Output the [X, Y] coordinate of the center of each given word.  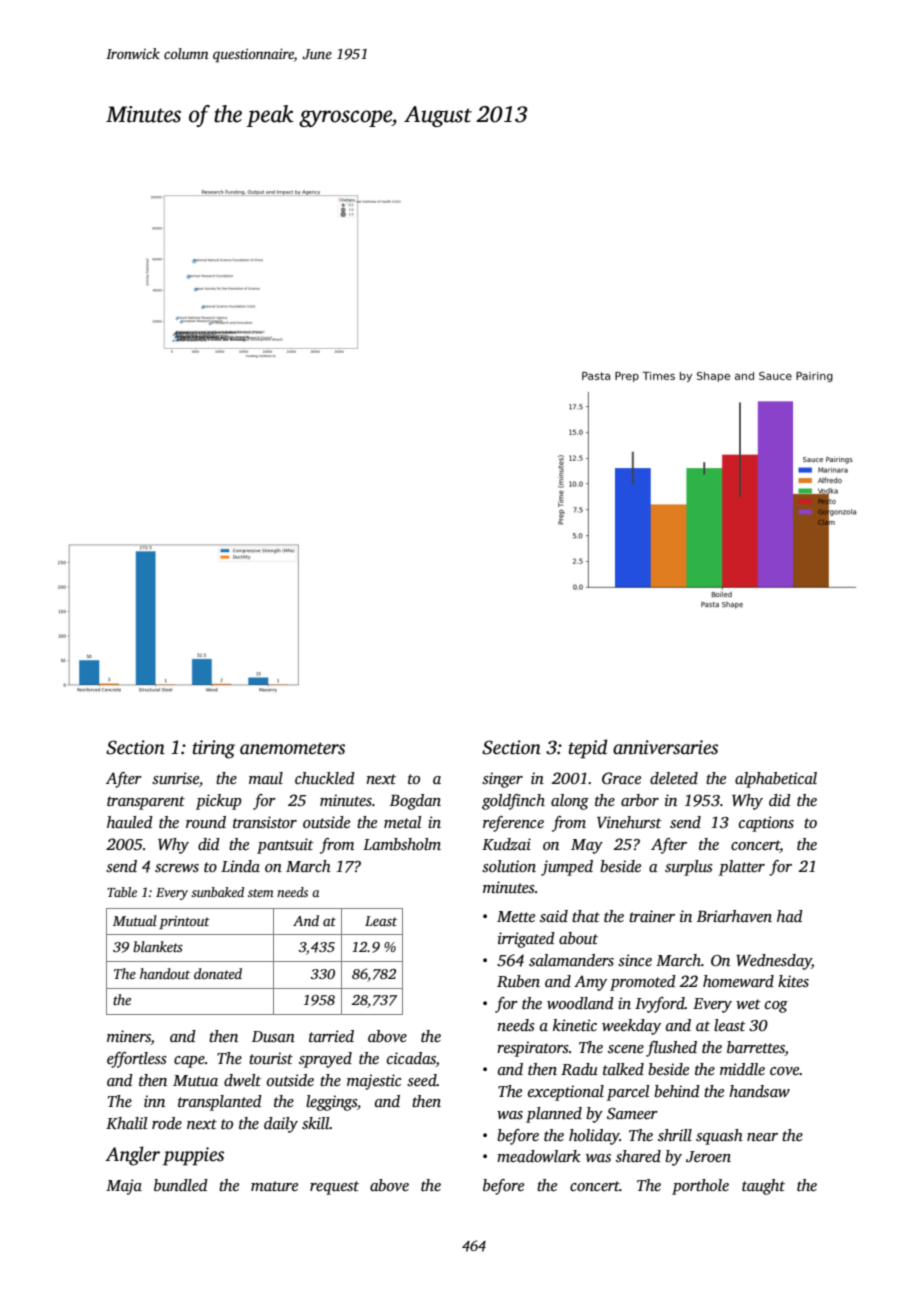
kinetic [575, 1025]
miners [129, 1037]
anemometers [292, 748]
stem [261, 893]
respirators [533, 1049]
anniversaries [665, 747]
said [554, 916]
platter [742, 868]
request [334, 1188]
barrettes [756, 1048]
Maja [124, 1187]
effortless [137, 1060]
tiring [214, 749]
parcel [628, 1093]
